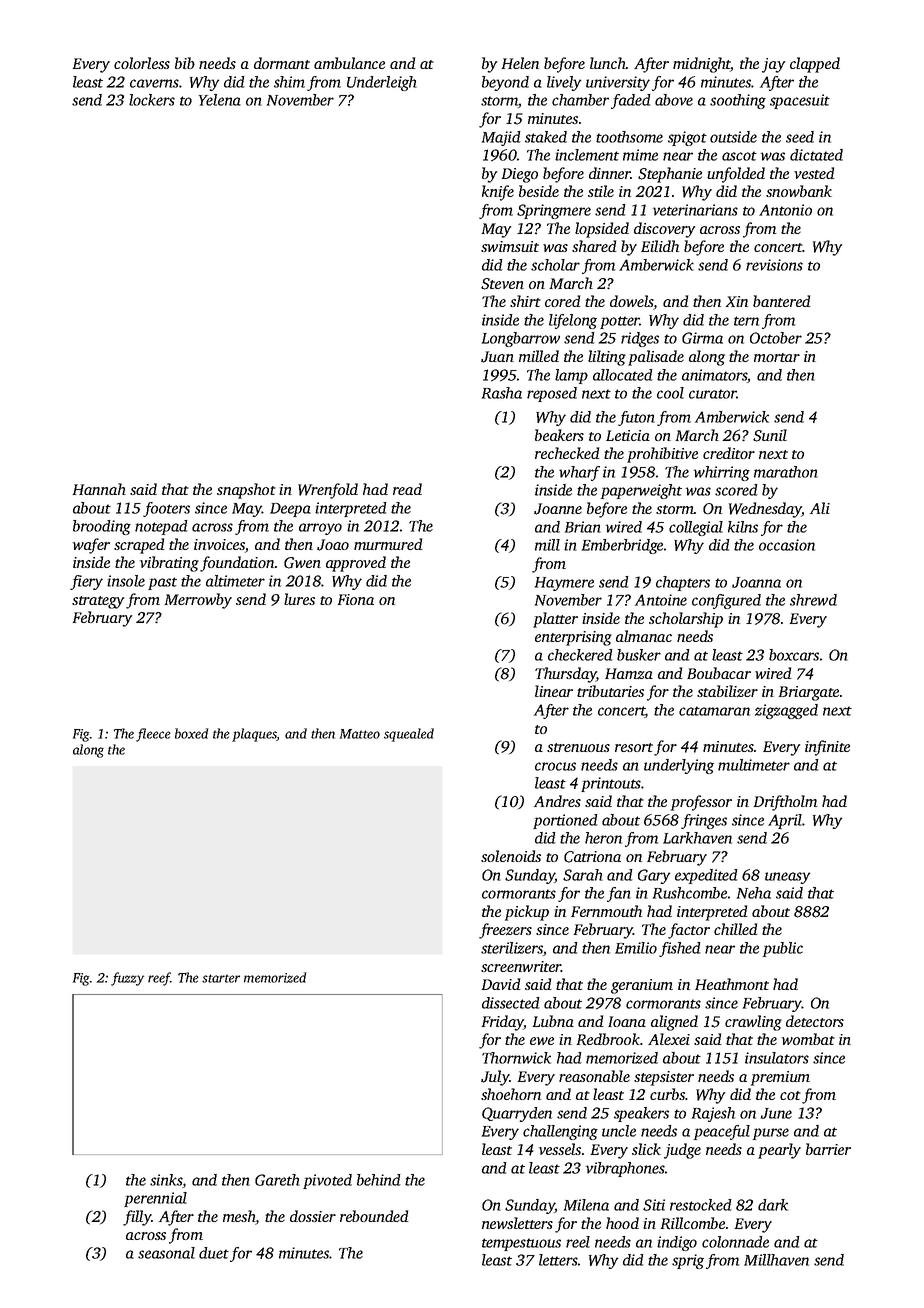  Describe the element at coordinates (299, 599) in the image. I see `lures` at that location.
